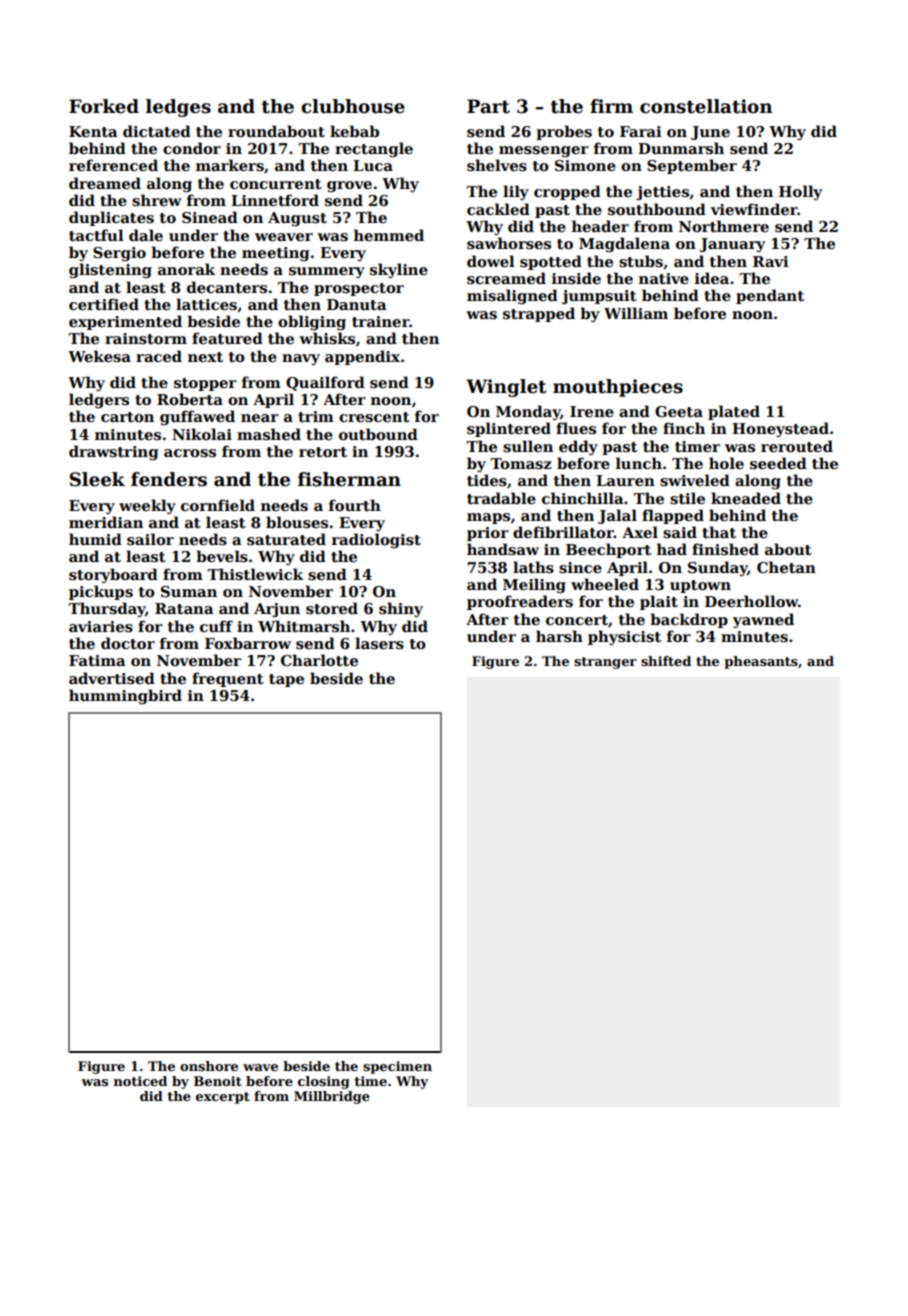 The width and height of the page is (908, 1316). I want to click on ledges, so click(178, 108).
